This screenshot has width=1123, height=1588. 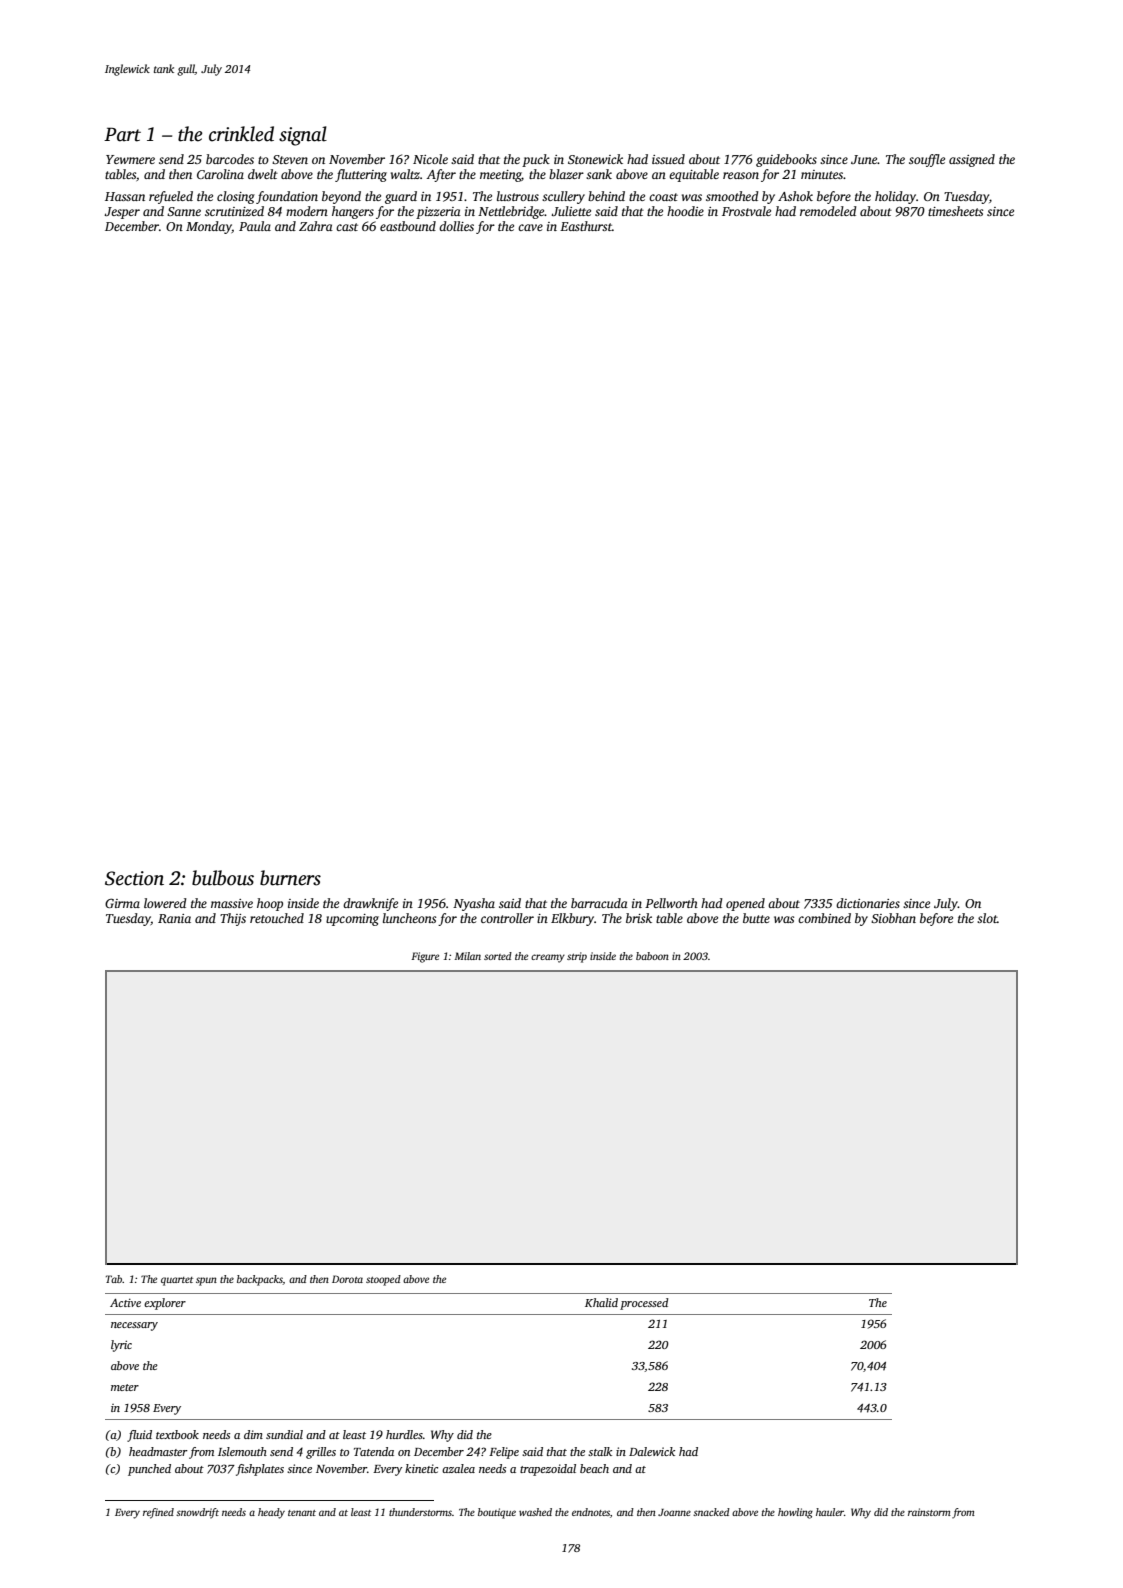 What do you see at coordinates (290, 878) in the screenshot?
I see `burners` at bounding box center [290, 878].
